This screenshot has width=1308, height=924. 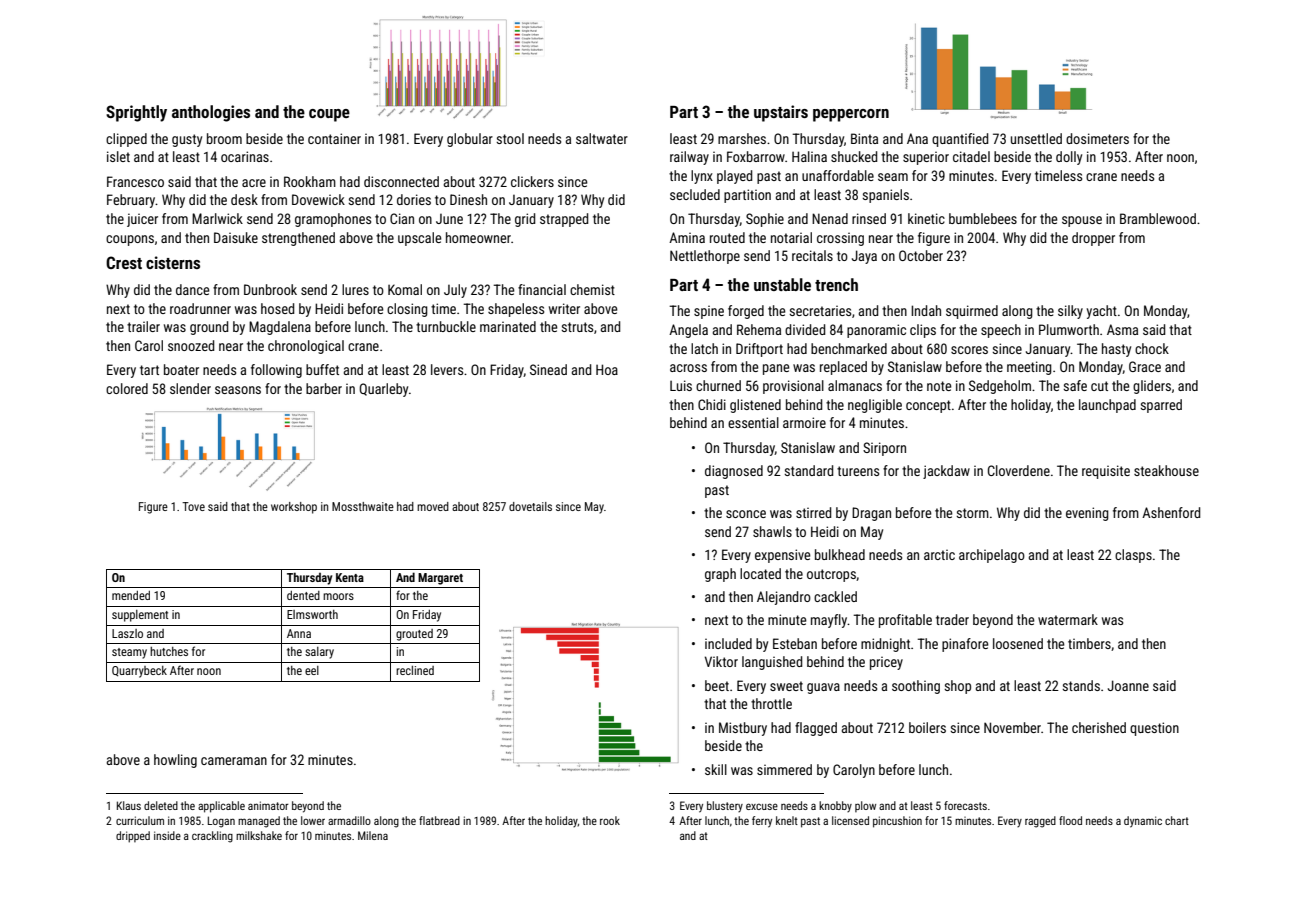 I want to click on sparred, so click(x=1161, y=406).
